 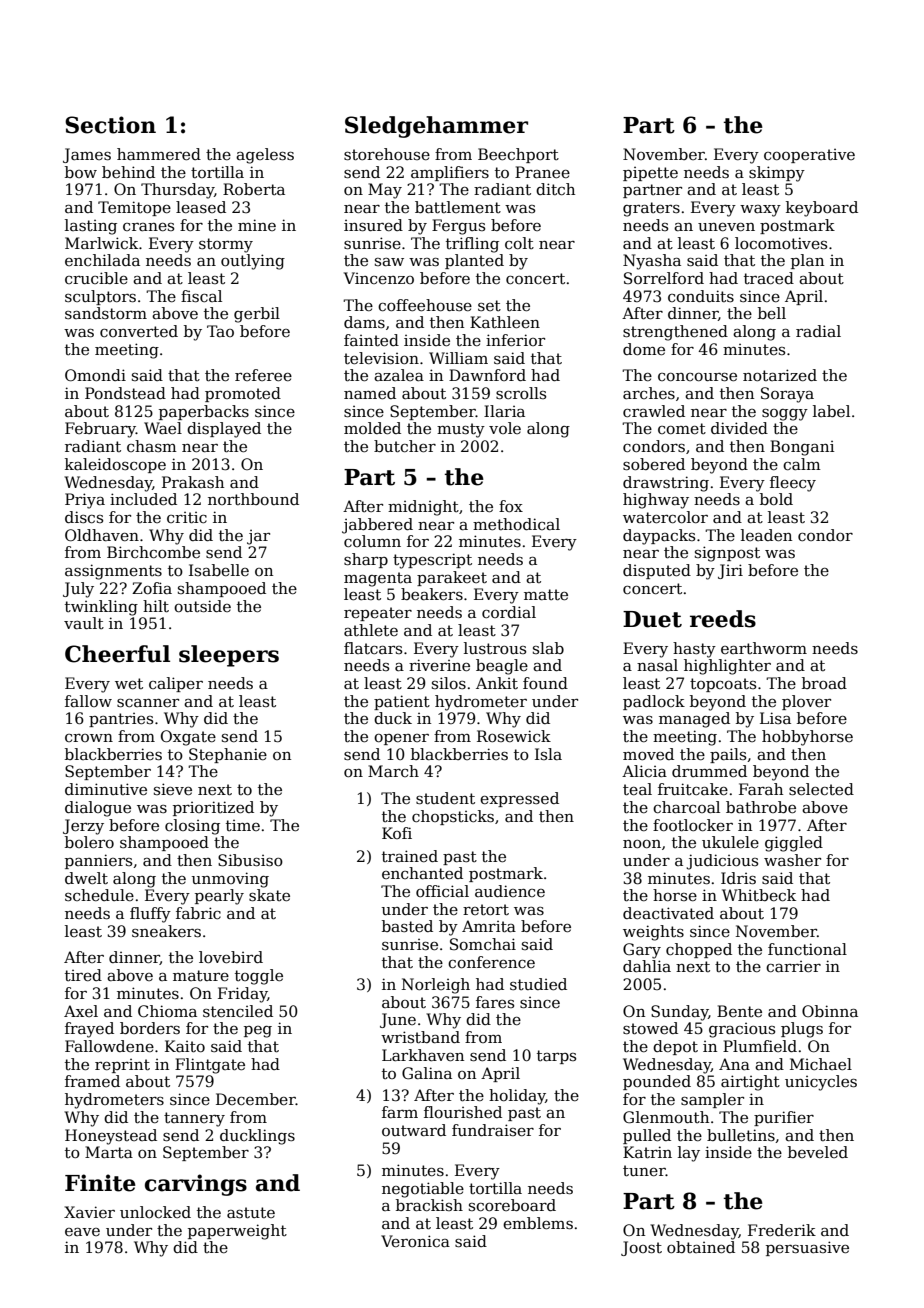 What do you see at coordinates (78, 590) in the image?
I see `July` at bounding box center [78, 590].
